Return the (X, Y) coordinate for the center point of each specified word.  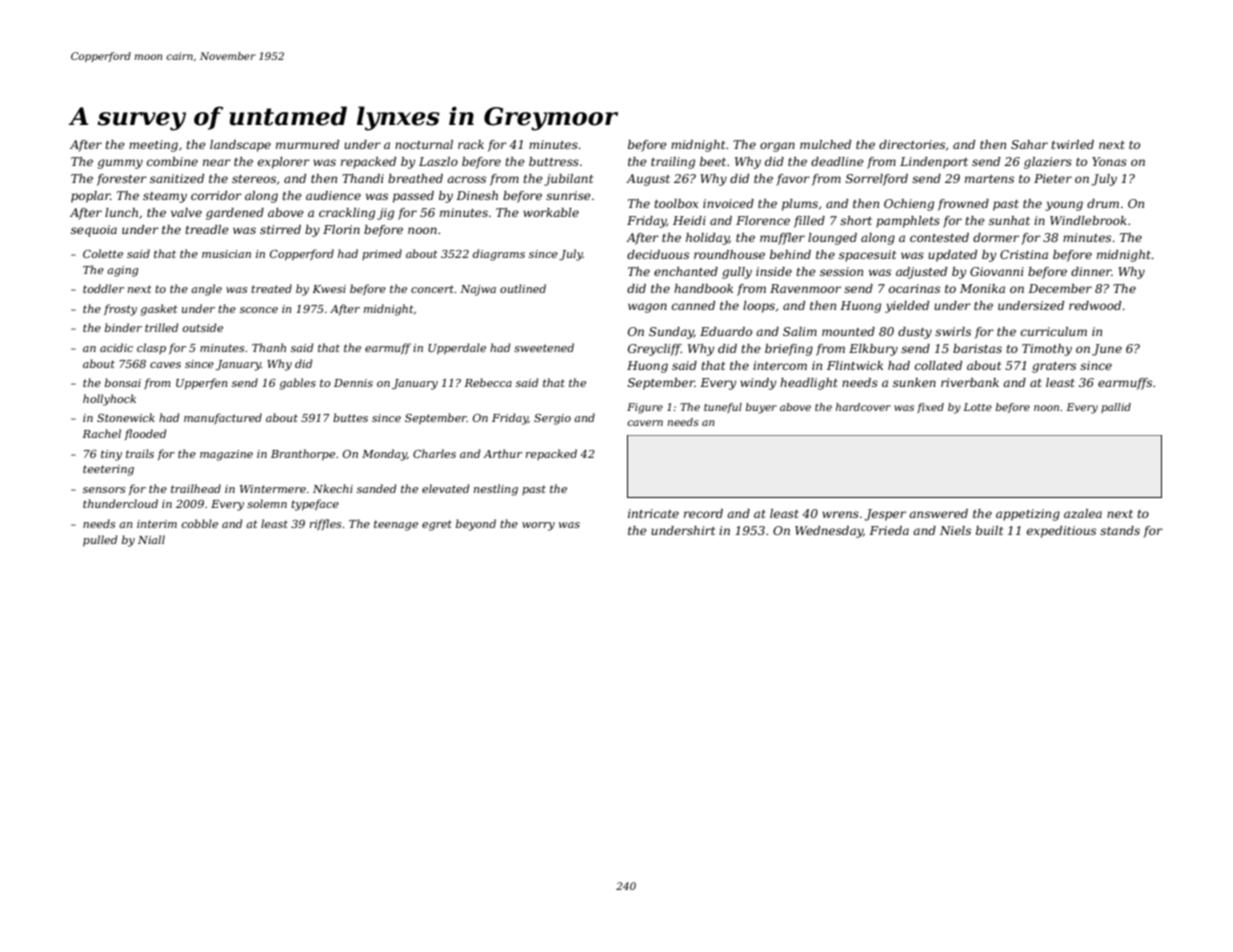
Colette (103, 253)
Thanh (269, 347)
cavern (645, 423)
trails (140, 453)
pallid (1116, 408)
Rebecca (488, 382)
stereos (254, 179)
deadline (837, 161)
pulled (100, 540)
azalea (1083, 513)
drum (1103, 203)
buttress (554, 161)
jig (385, 214)
